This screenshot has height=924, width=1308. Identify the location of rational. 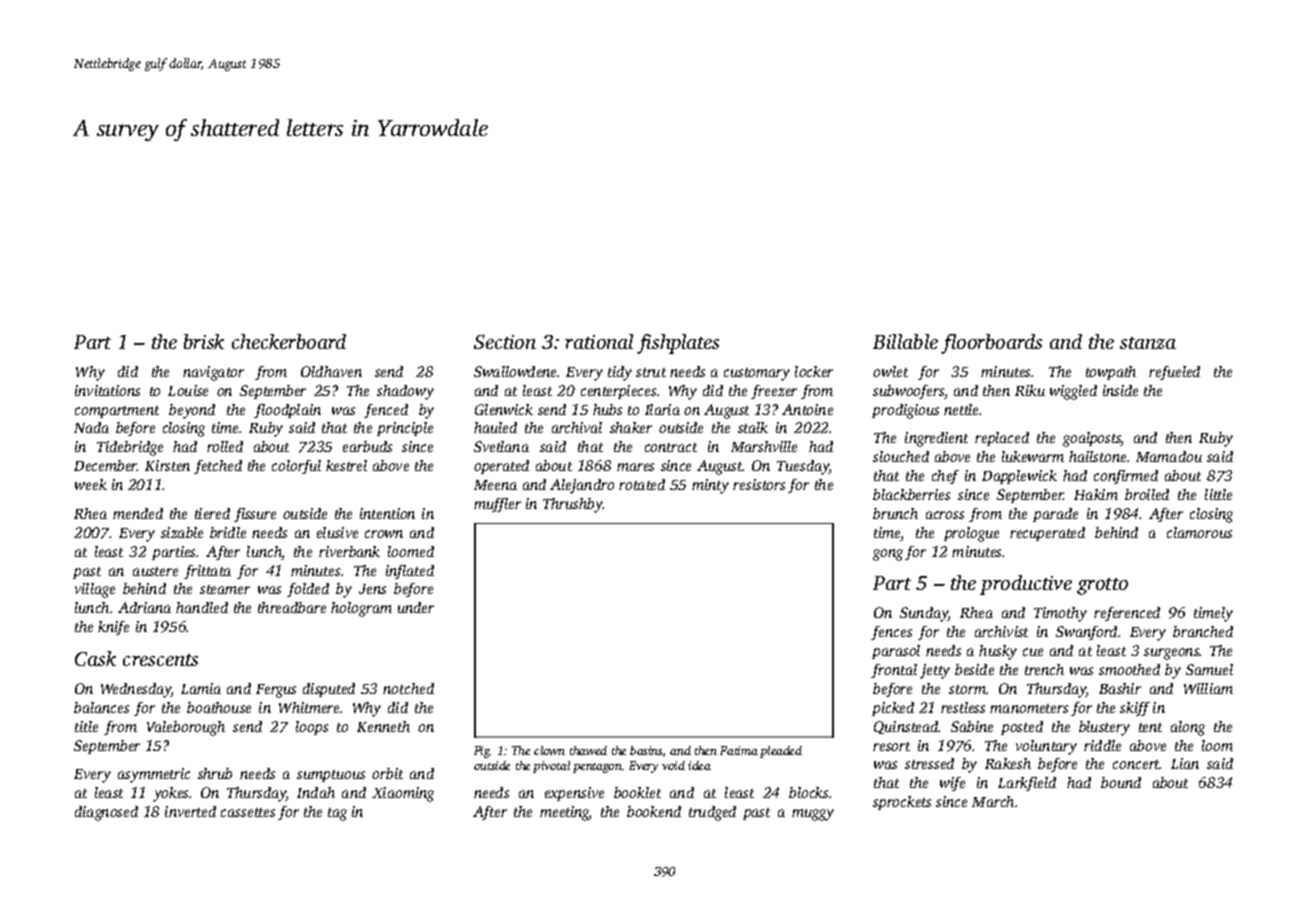
(599, 341).
